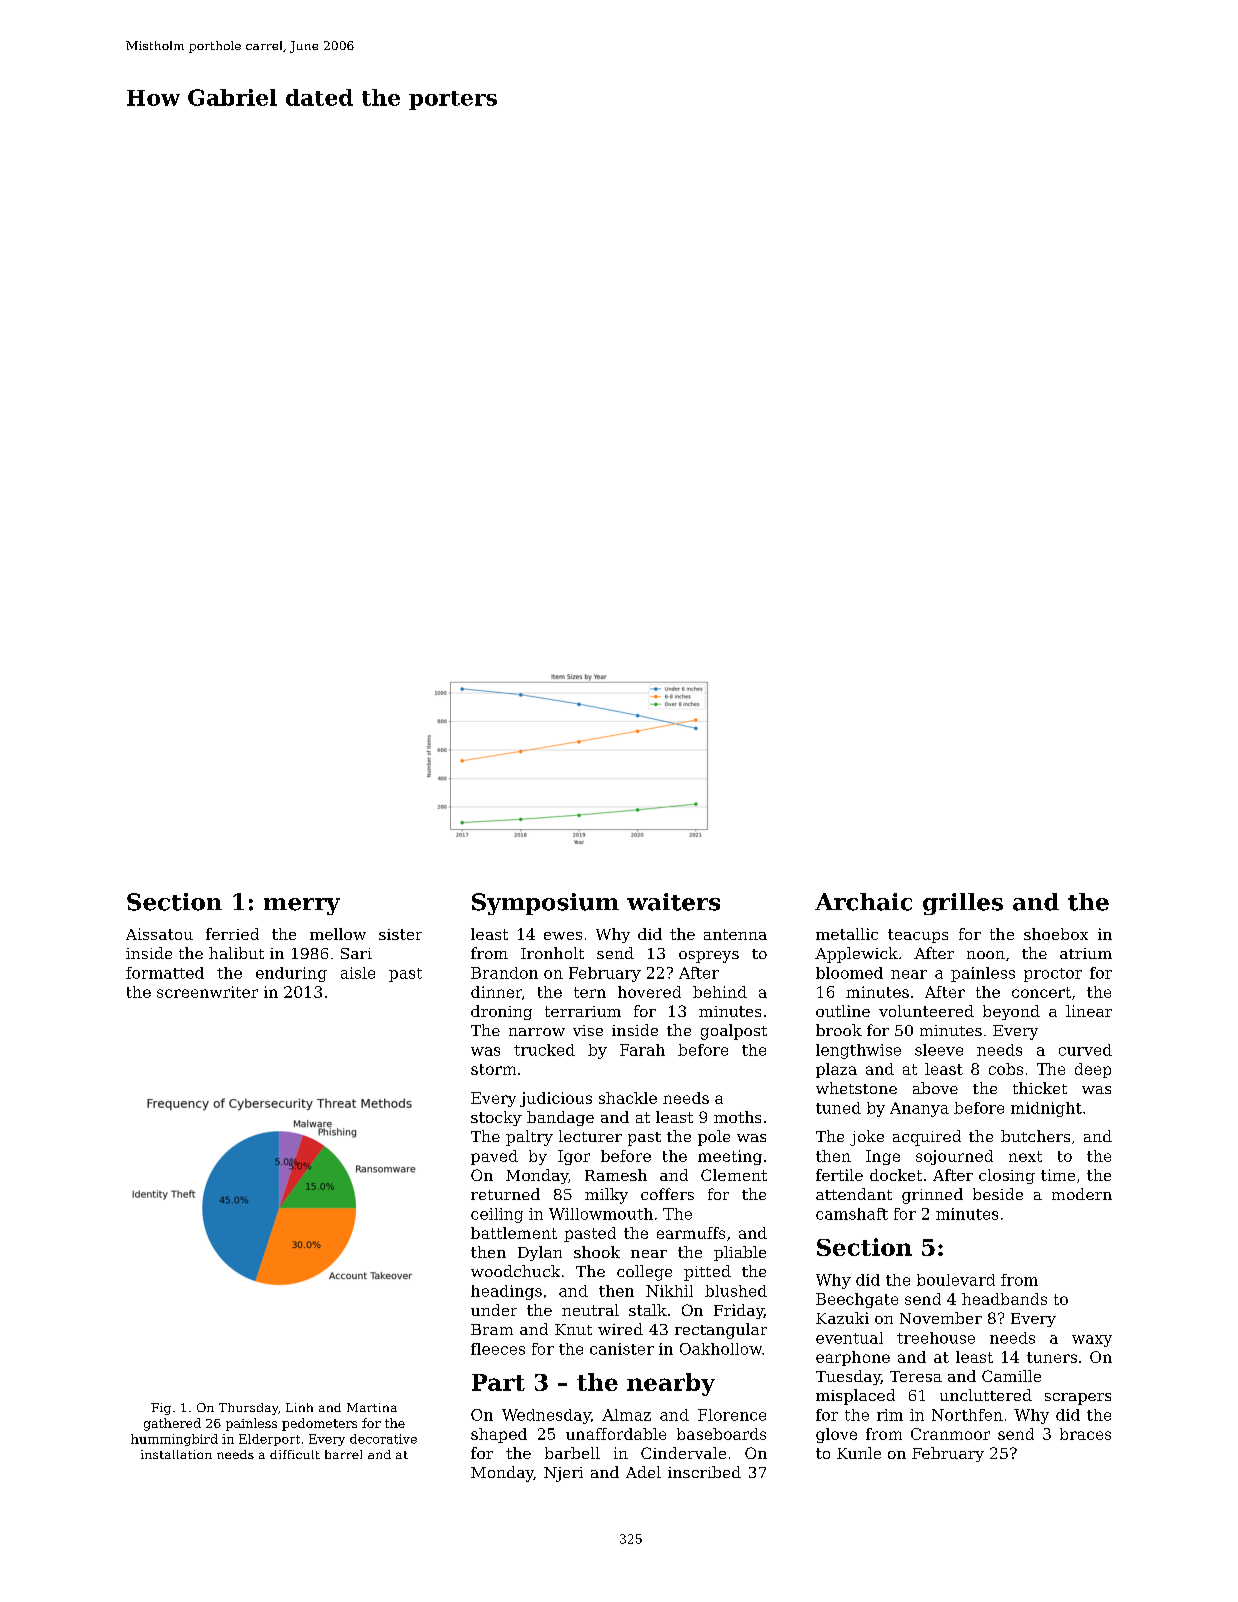 The image size is (1238, 1602). I want to click on vise, so click(588, 1030).
